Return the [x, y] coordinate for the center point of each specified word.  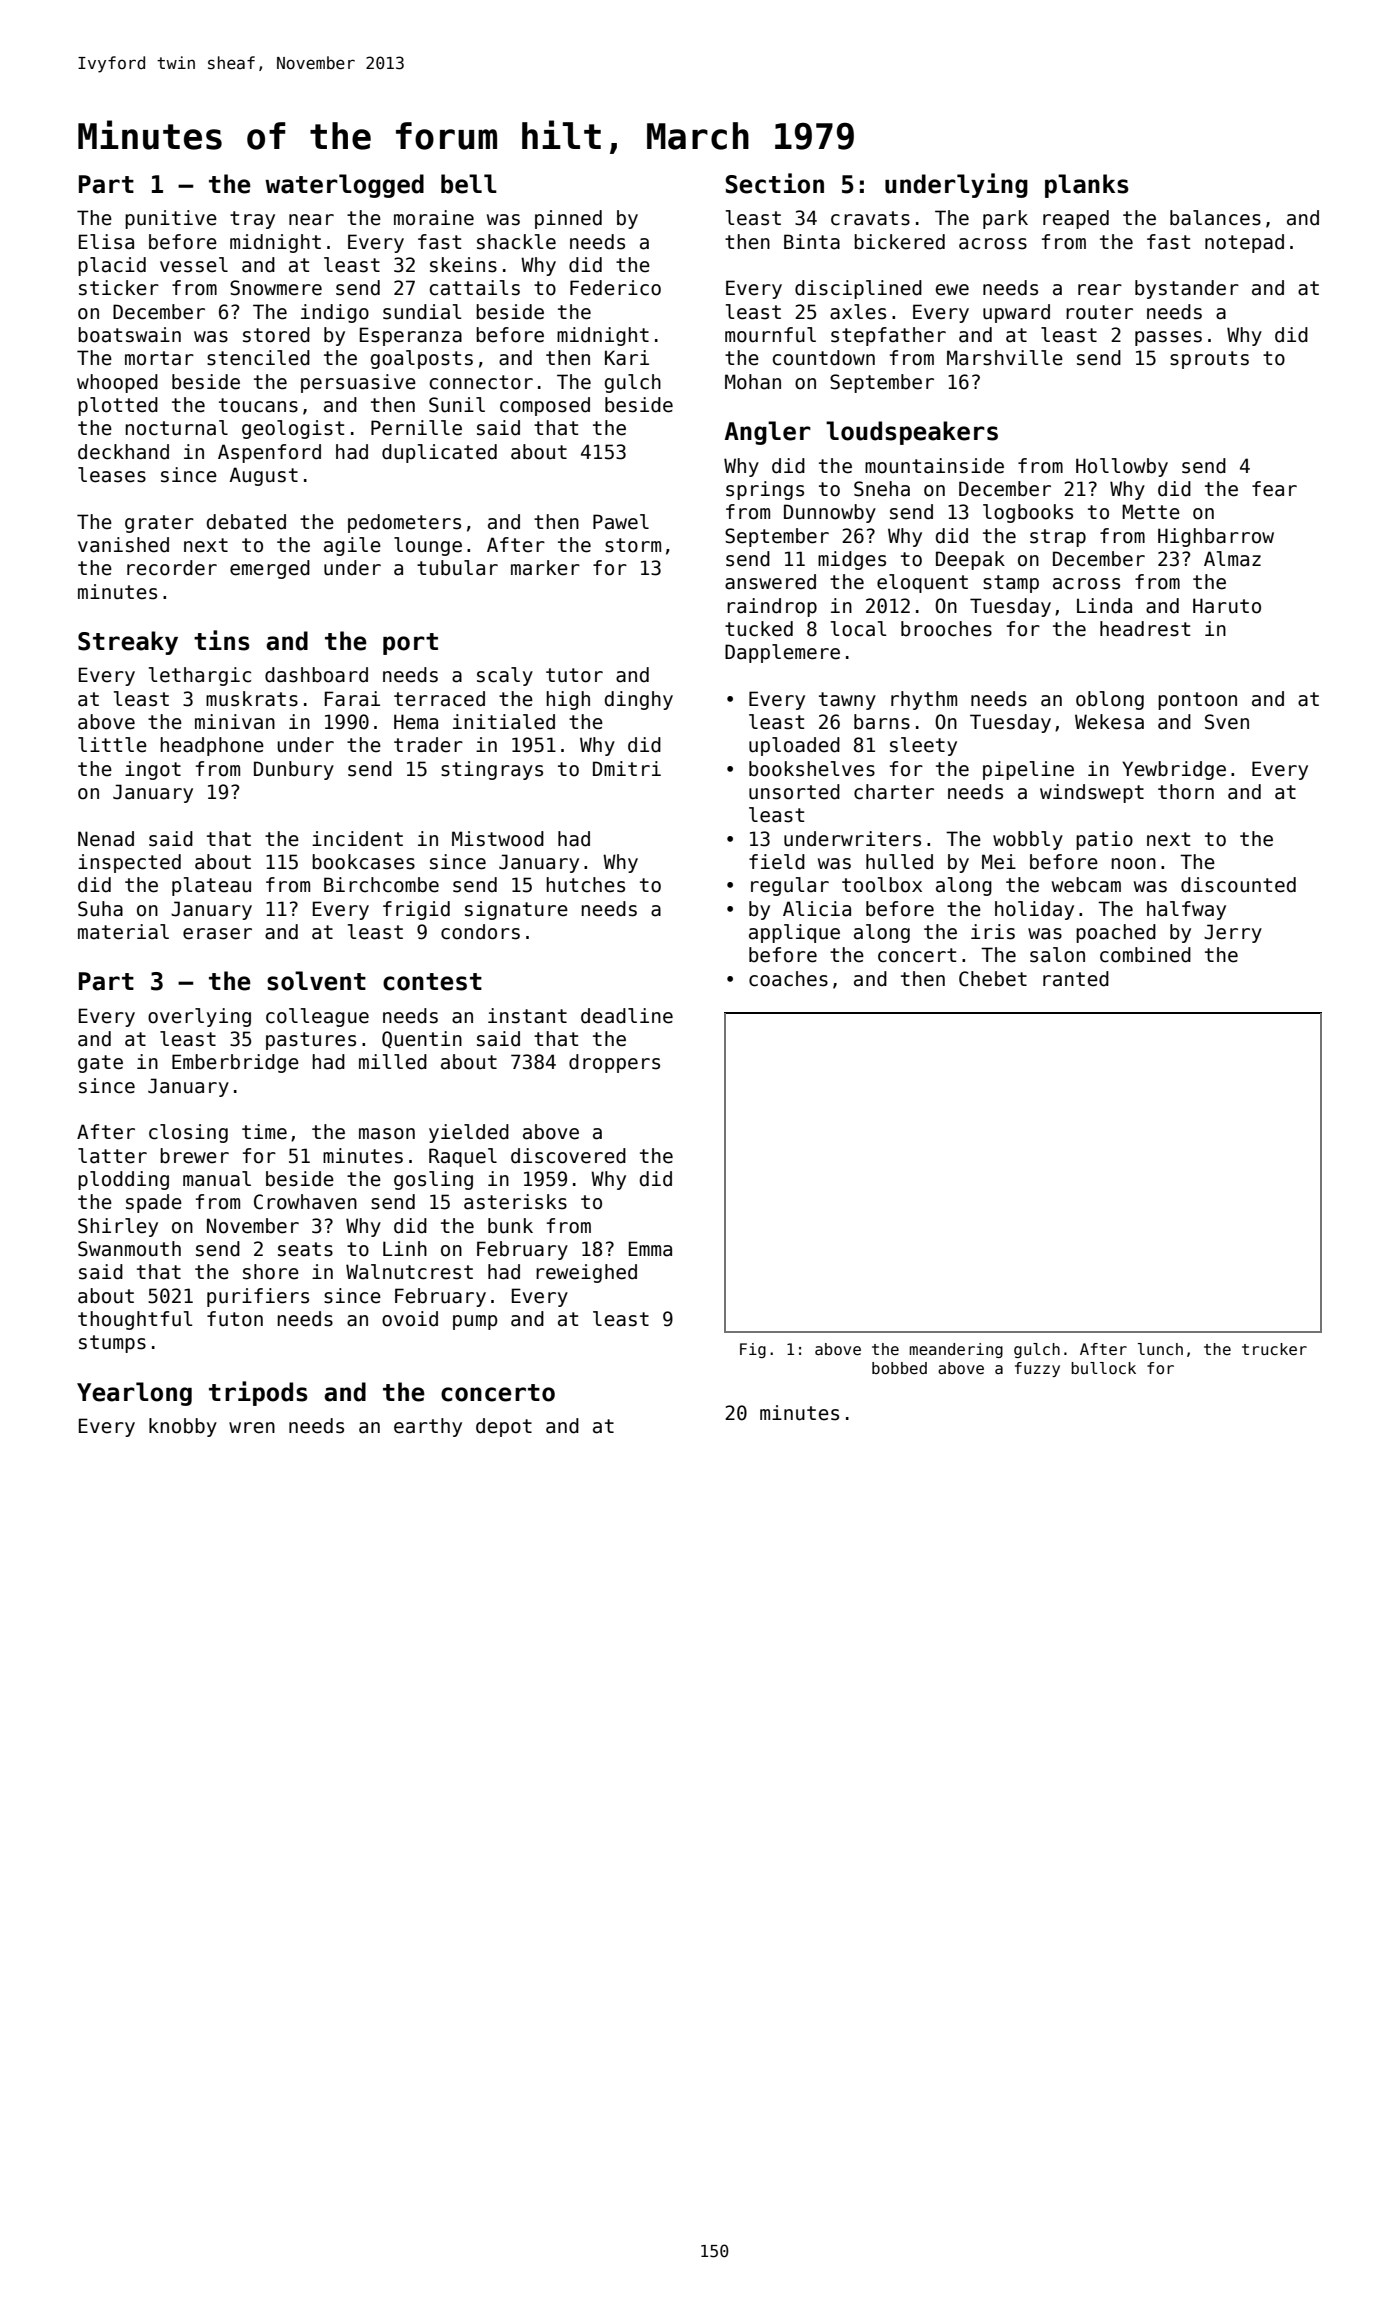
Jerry [1233, 933]
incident [357, 839]
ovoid [410, 1319]
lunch [1160, 1349]
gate [100, 1064]
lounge [428, 546]
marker [545, 568]
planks [1087, 186]
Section [775, 183]
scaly [505, 676]
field [777, 862]
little [112, 745]
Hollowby [1122, 467]
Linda [1104, 606]
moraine [434, 218]
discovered [568, 1156]
